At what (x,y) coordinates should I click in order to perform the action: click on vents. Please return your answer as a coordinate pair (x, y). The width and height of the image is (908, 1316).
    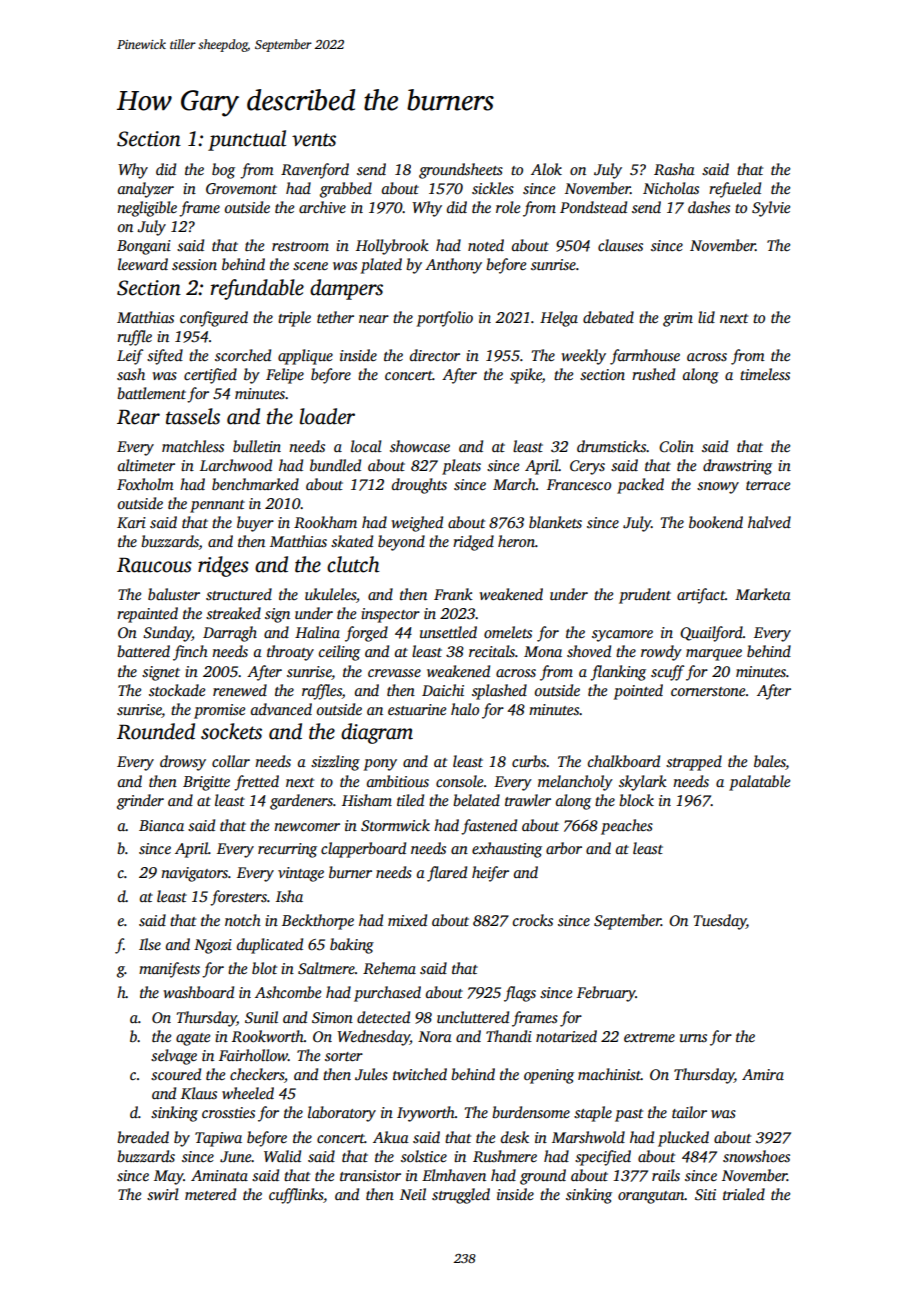
    Looking at the image, I should click on (314, 140).
